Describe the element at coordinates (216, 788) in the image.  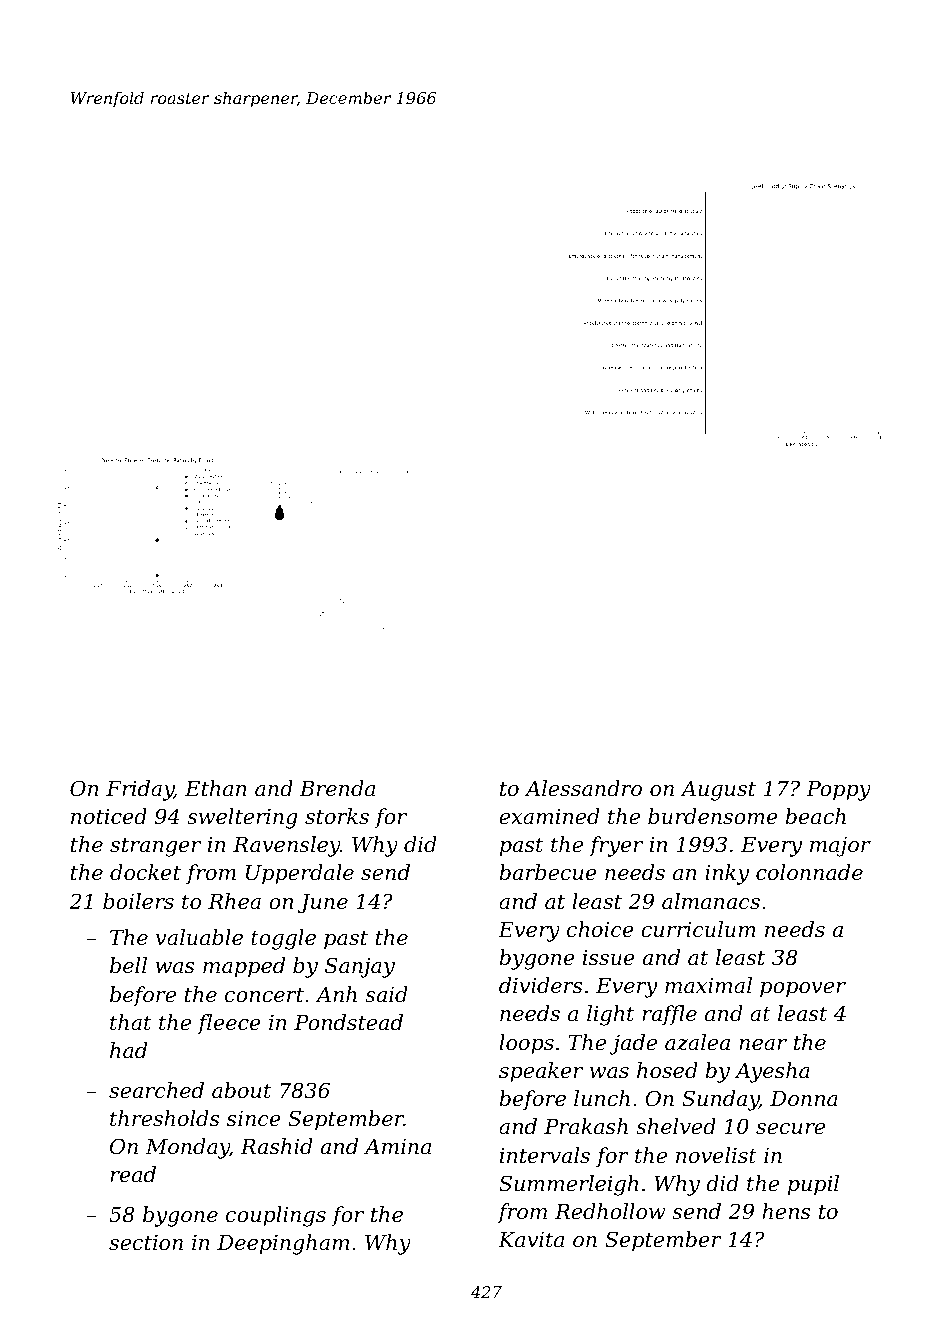
I see `Ethan` at that location.
